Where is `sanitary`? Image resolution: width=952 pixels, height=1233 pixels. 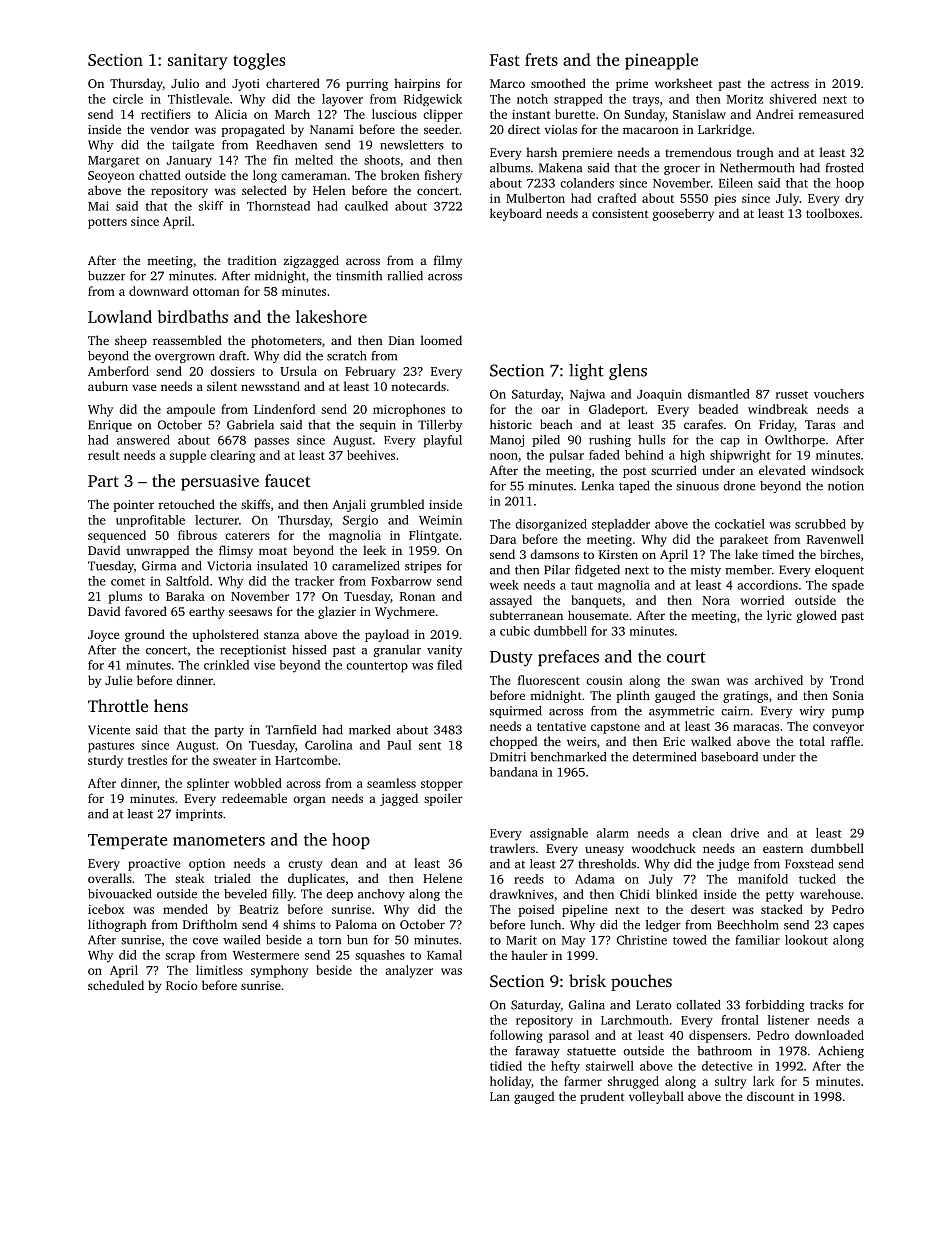 sanitary is located at coordinates (198, 62).
